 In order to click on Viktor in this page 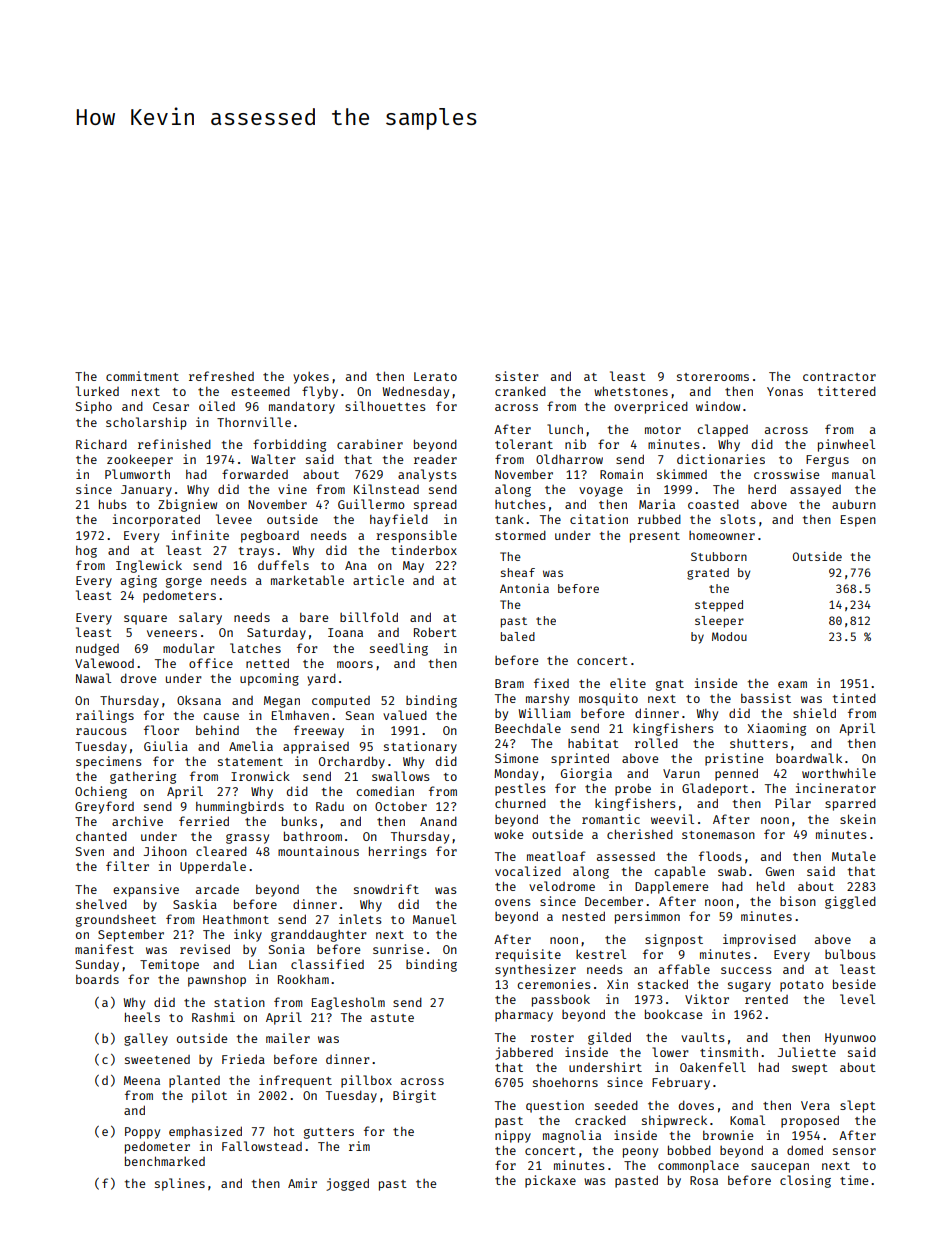, I will do `click(707, 999)`.
